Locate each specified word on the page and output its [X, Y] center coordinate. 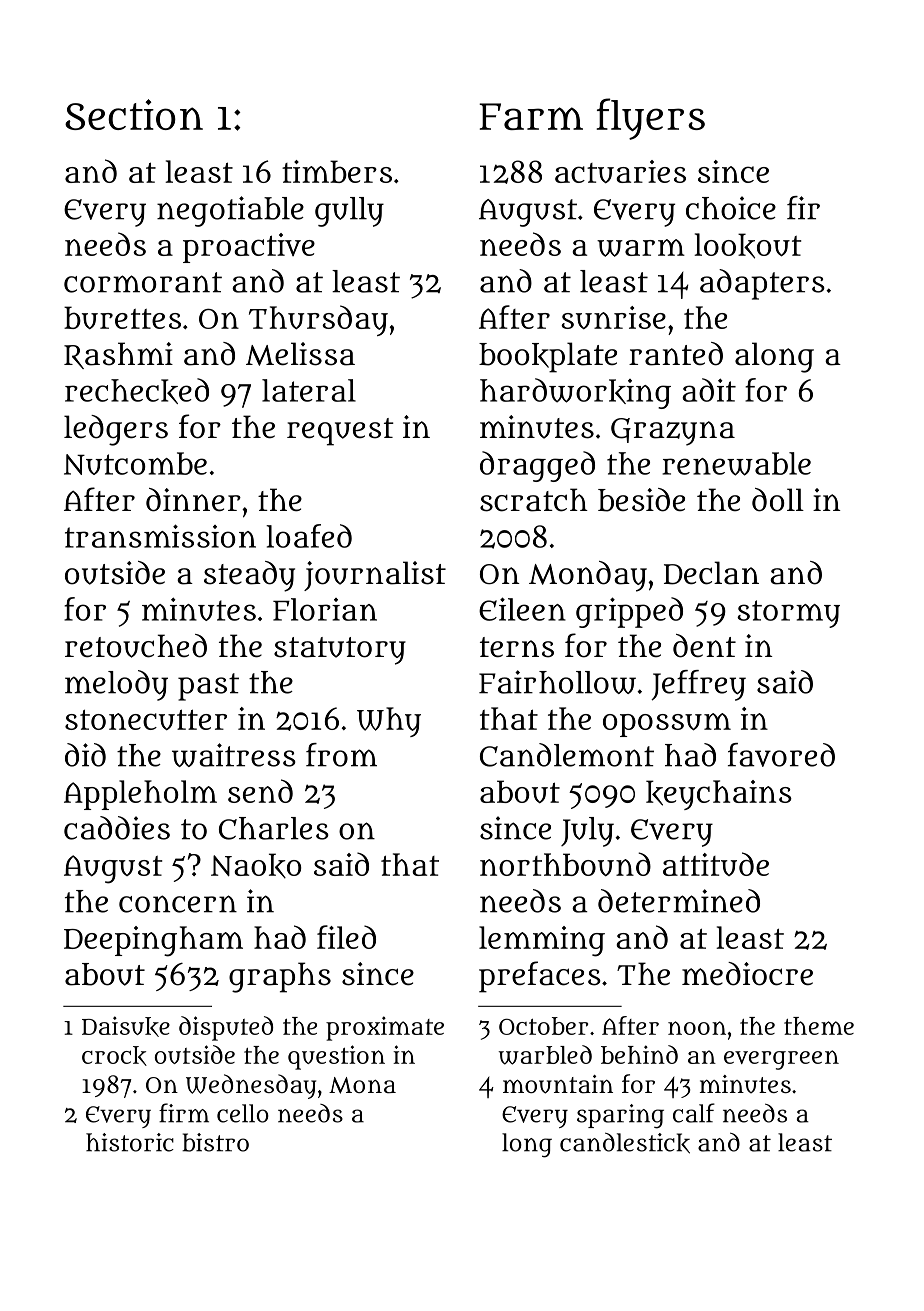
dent [704, 646]
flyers [651, 119]
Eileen [522, 609]
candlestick [625, 1143]
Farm [531, 116]
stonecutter [146, 719]
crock [114, 1056]
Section [134, 114]
